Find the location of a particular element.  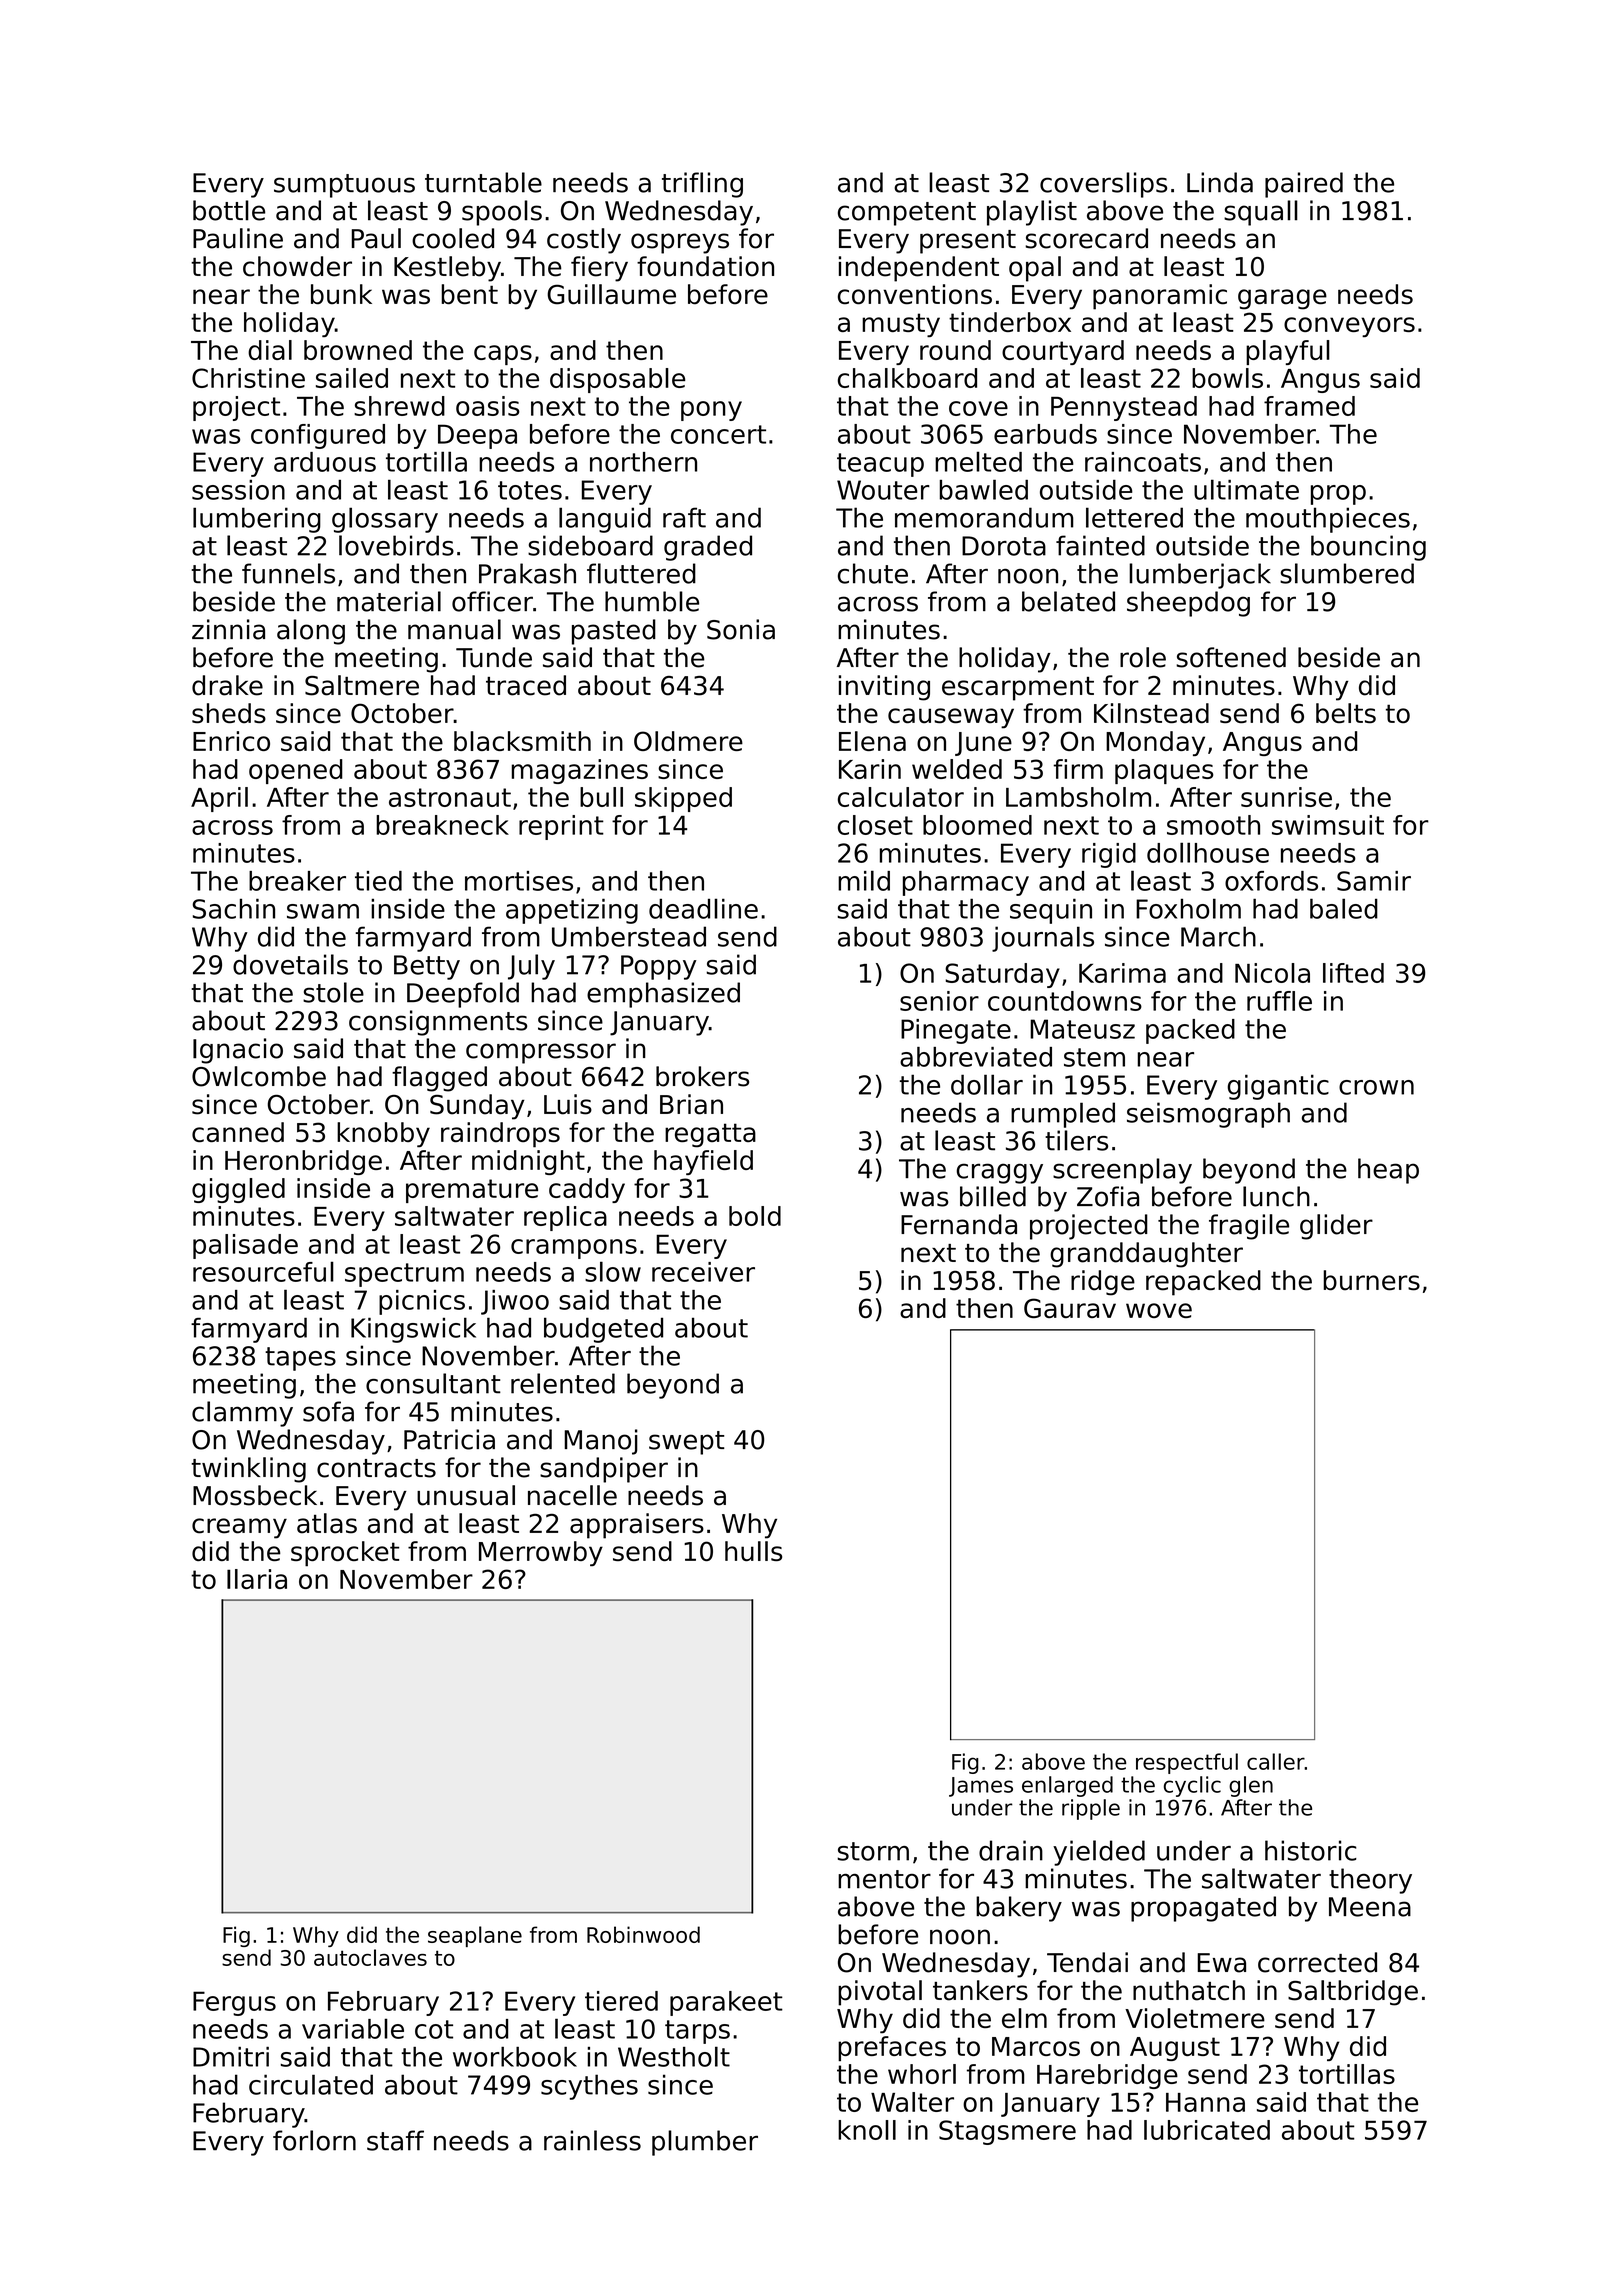

appraisers is located at coordinates (637, 1526).
